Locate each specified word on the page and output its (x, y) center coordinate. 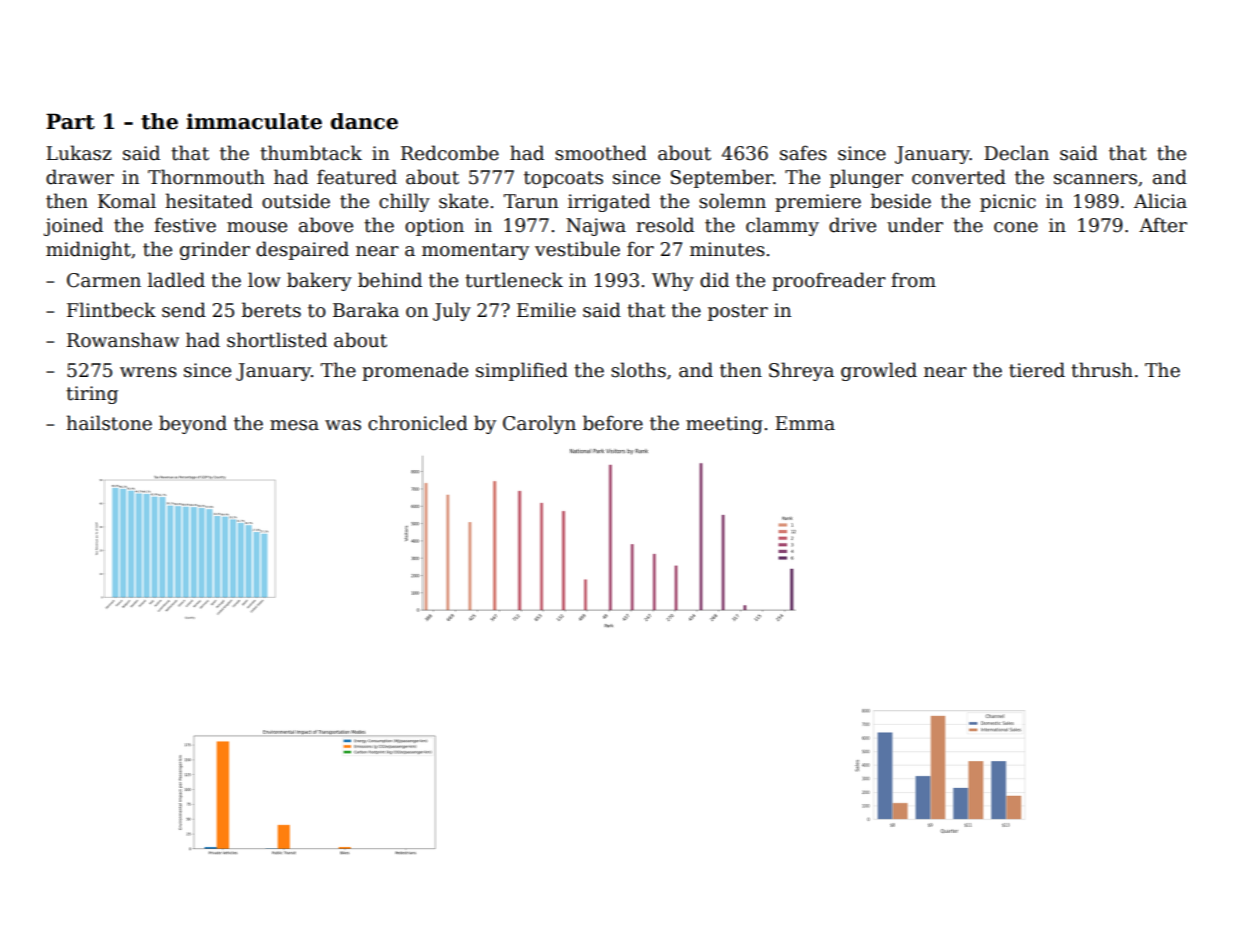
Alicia (1160, 201)
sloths (638, 370)
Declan (1016, 153)
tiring (92, 395)
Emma (805, 423)
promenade (415, 371)
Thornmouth (206, 177)
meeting (724, 425)
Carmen (104, 280)
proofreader (829, 281)
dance (364, 121)
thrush (1102, 370)
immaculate (254, 121)
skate (463, 201)
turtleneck (514, 280)
